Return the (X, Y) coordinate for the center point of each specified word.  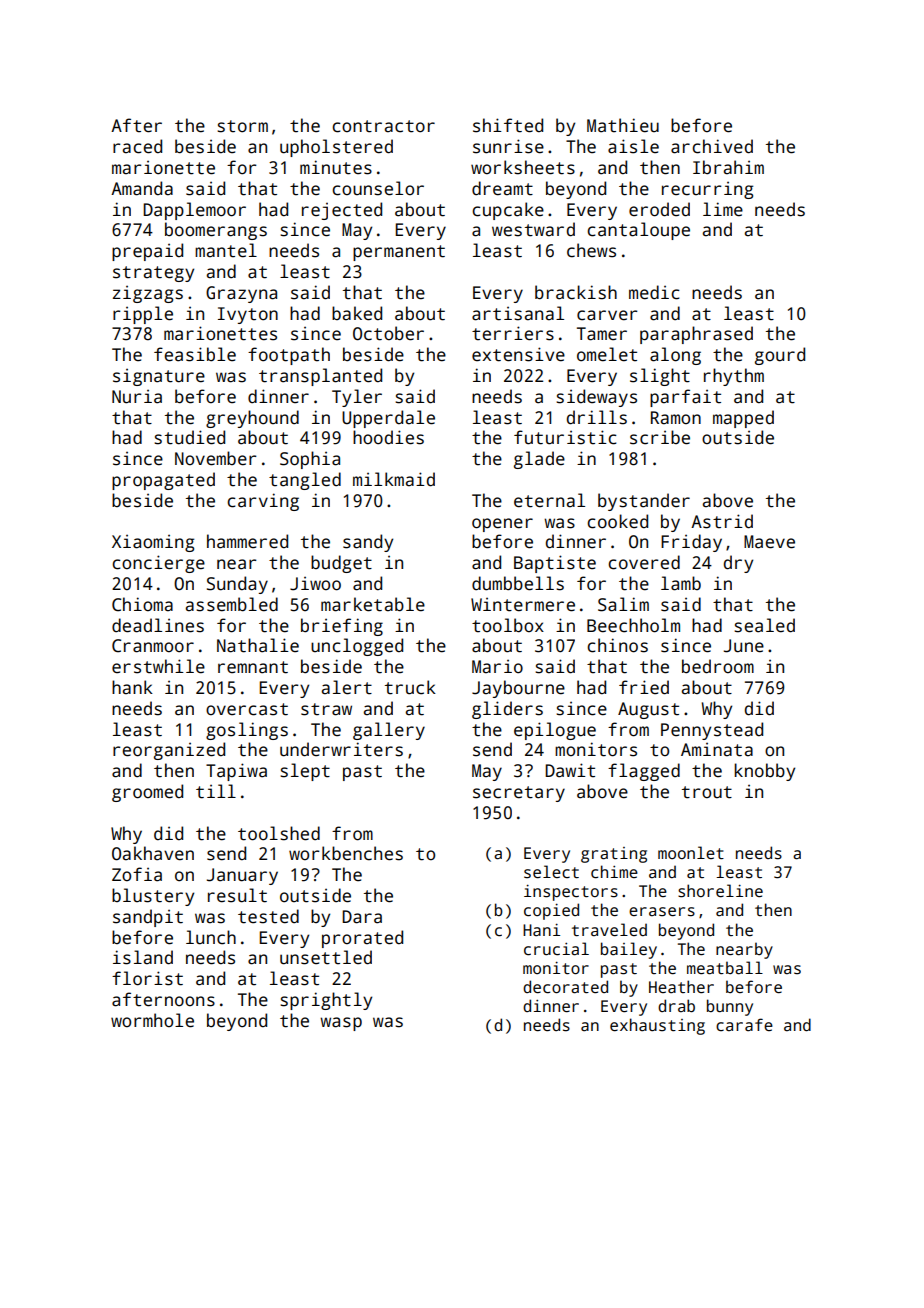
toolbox (508, 625)
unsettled (326, 957)
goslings (247, 731)
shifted (508, 125)
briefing (342, 627)
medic (654, 292)
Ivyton (248, 315)
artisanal (518, 313)
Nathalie (258, 645)
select (551, 872)
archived (712, 146)
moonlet (691, 852)
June (744, 646)
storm (242, 126)
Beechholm (633, 625)
